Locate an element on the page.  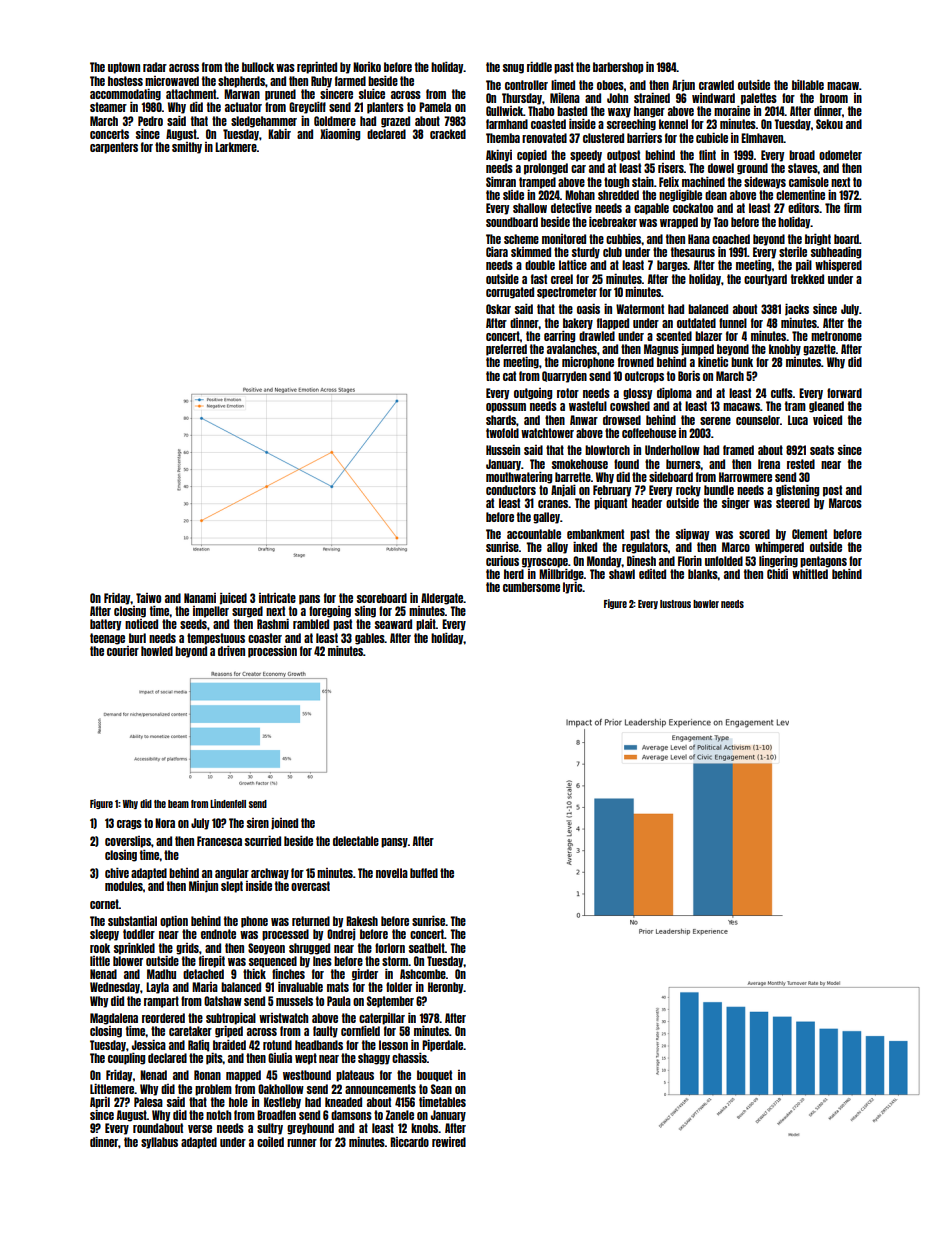
bowler is located at coordinates (706, 604).
